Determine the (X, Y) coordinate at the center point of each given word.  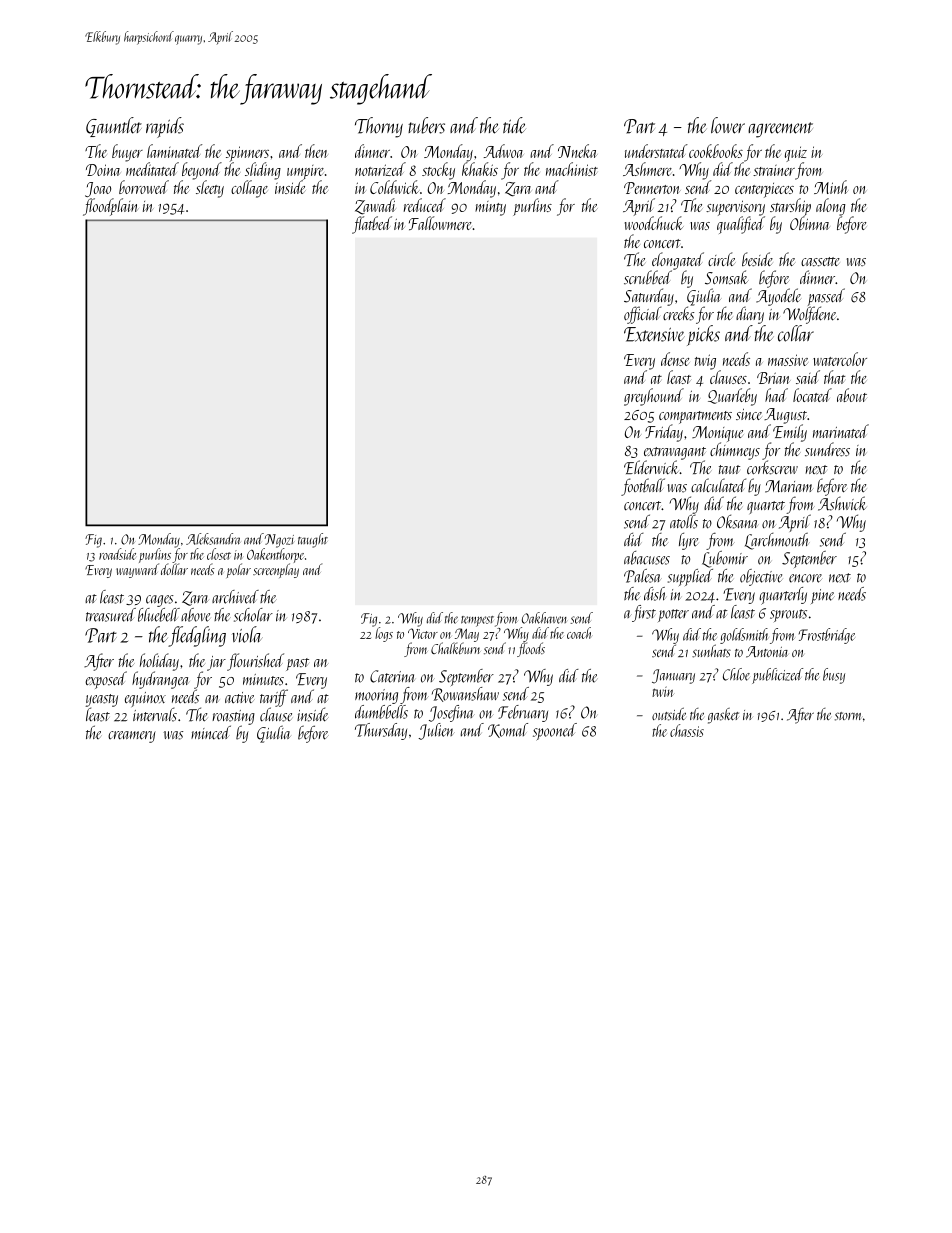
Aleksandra (213, 539)
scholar (253, 615)
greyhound (654, 397)
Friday (664, 433)
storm (848, 716)
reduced (425, 205)
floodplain (110, 207)
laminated (174, 151)
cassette (820, 262)
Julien (437, 731)
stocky (438, 171)
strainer (774, 170)
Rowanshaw (465, 694)
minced (211, 732)
